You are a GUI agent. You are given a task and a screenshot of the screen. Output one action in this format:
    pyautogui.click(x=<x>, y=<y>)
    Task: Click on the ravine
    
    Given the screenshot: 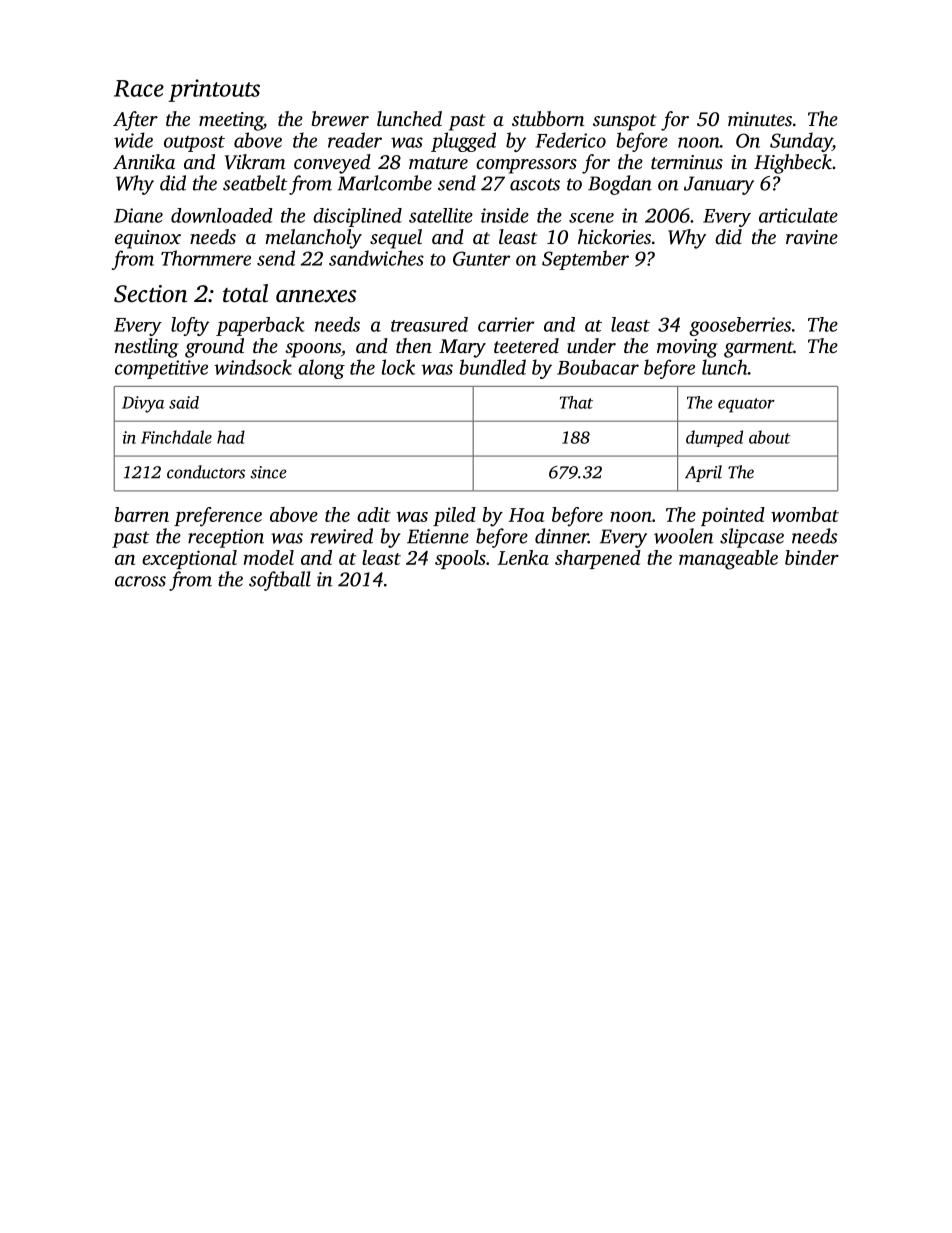 What is the action you would take?
    pyautogui.click(x=812, y=237)
